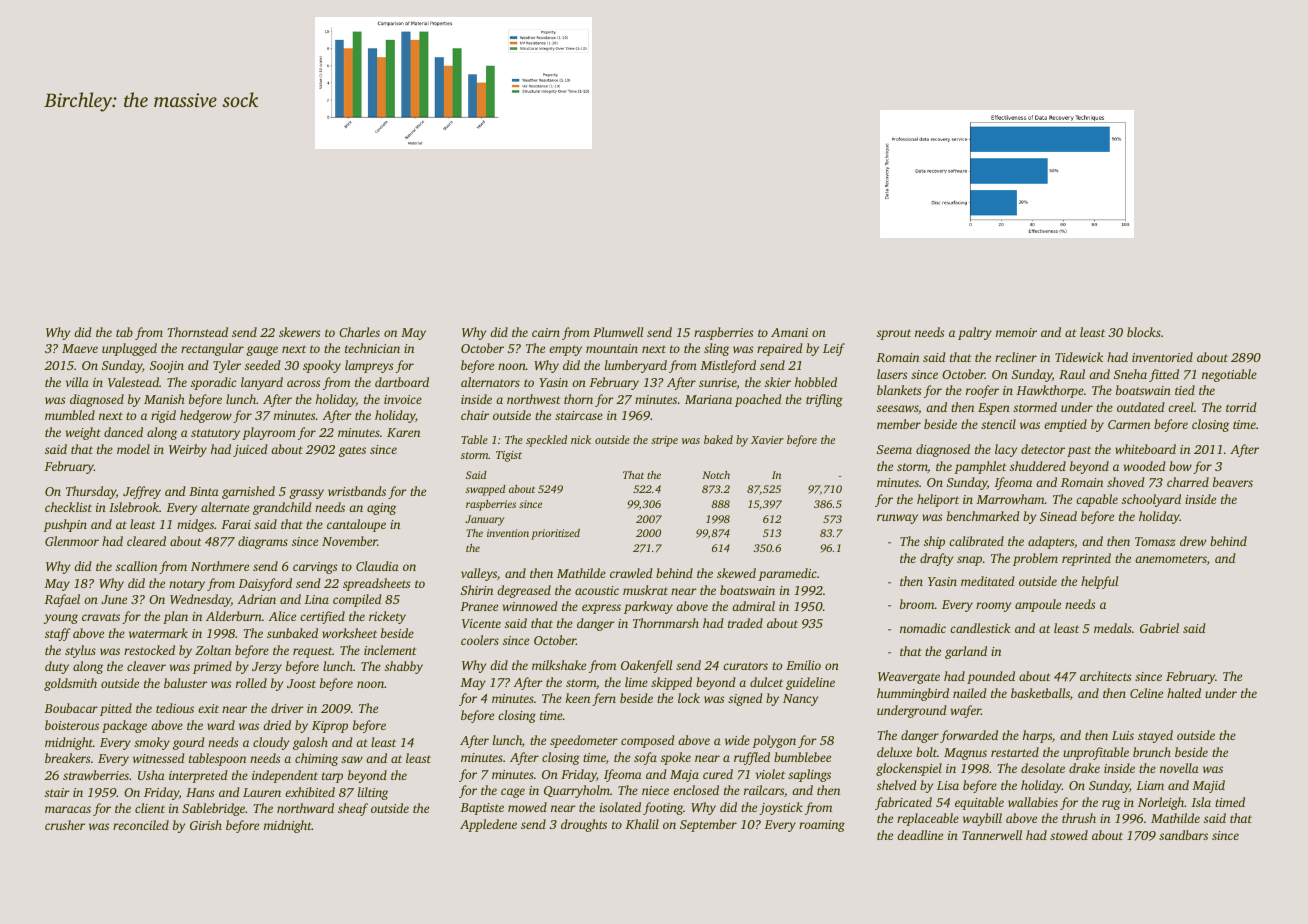  What do you see at coordinates (68, 809) in the screenshot?
I see `maracas` at bounding box center [68, 809].
